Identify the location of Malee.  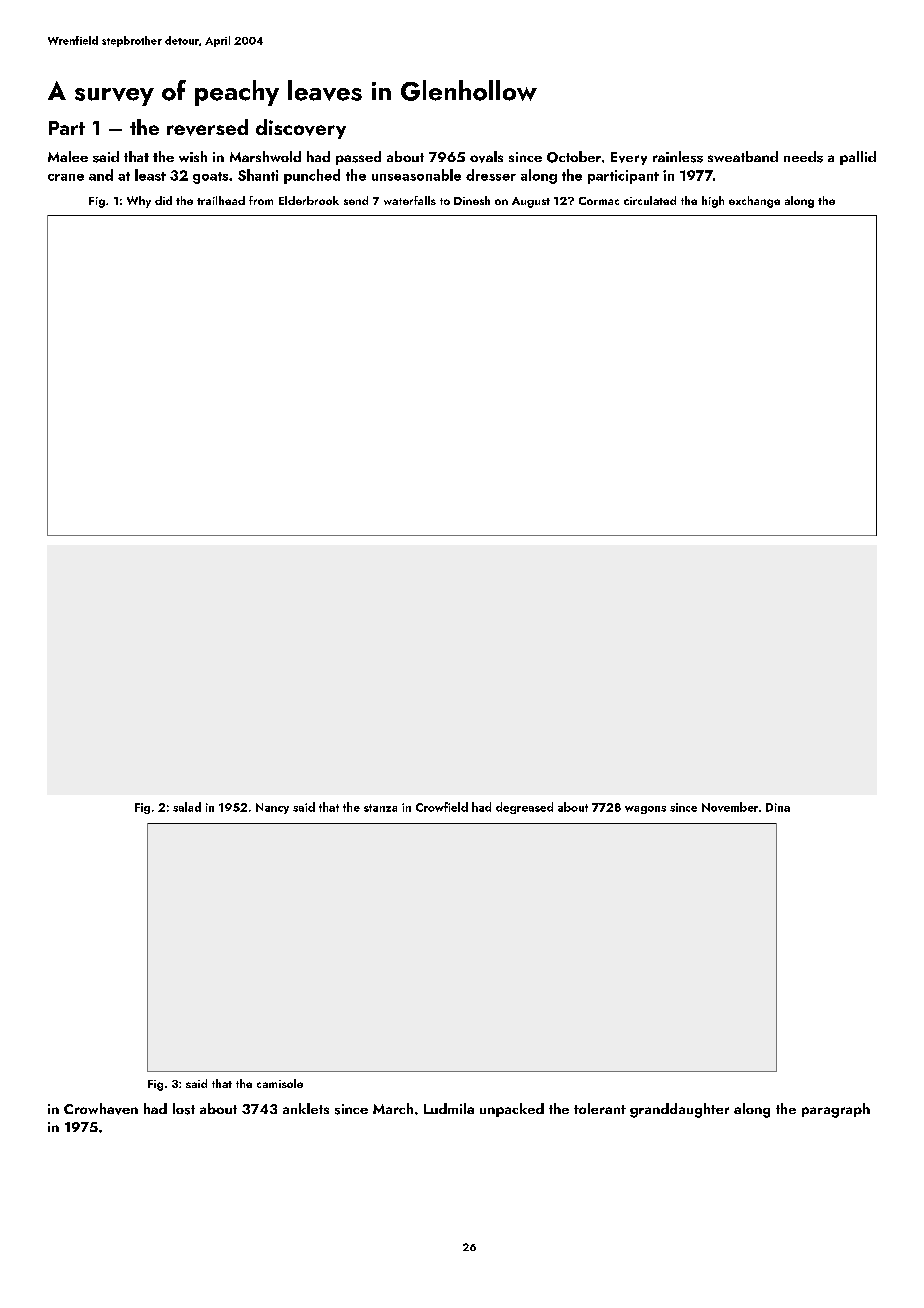
(68, 156).
